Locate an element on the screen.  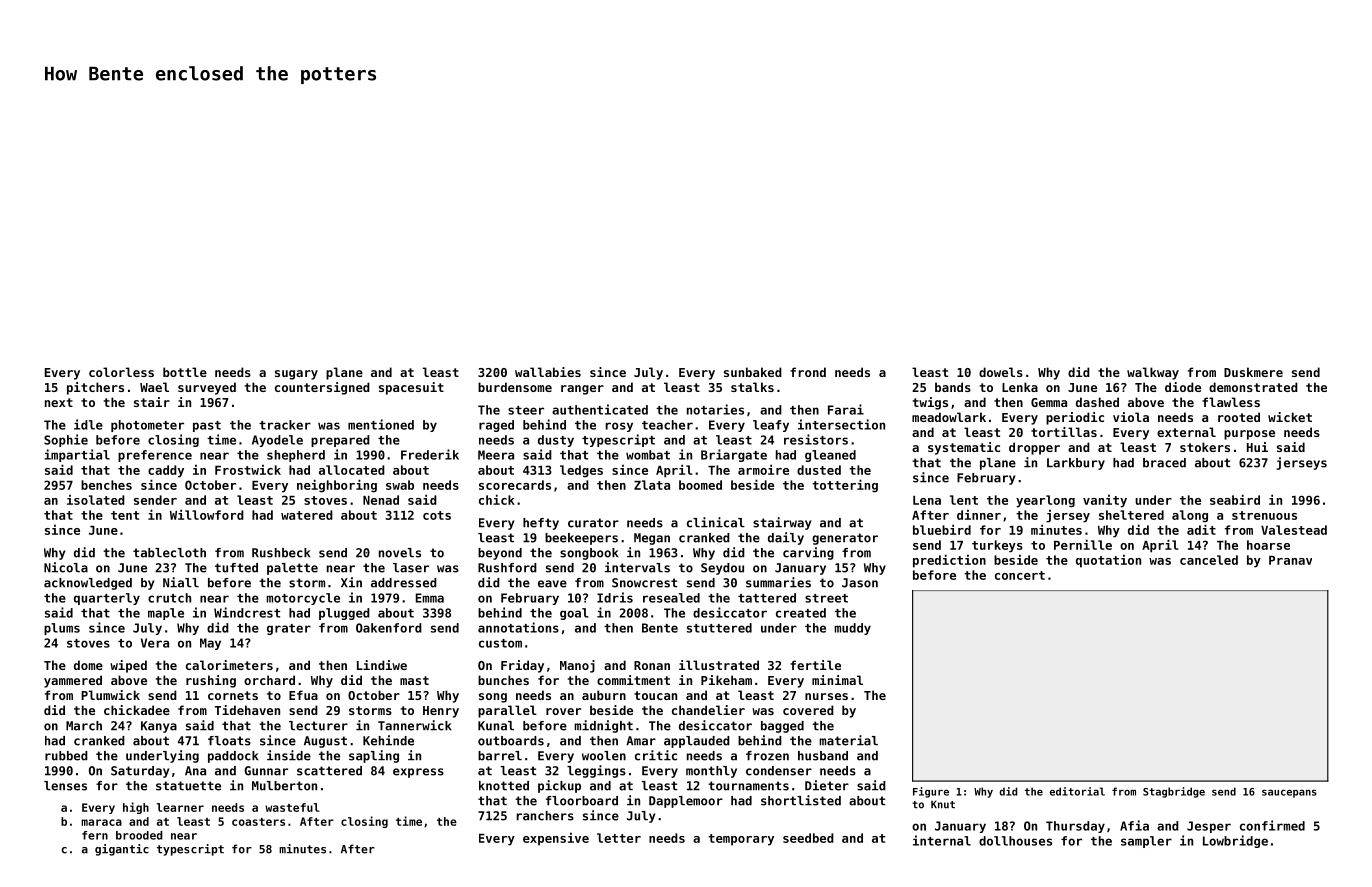
dome is located at coordinates (88, 665).
